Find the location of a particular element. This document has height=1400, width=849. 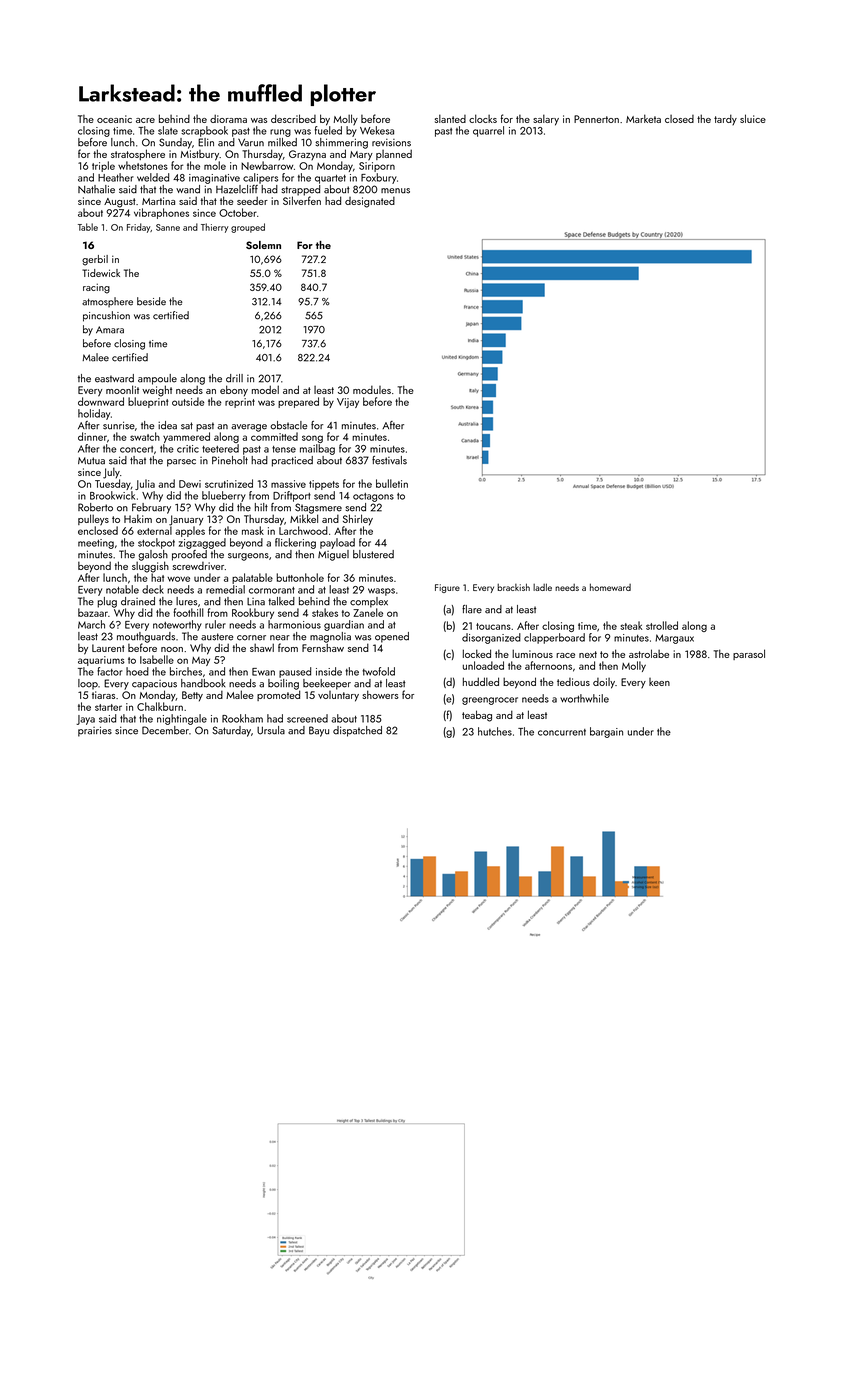

modules is located at coordinates (372, 390).
